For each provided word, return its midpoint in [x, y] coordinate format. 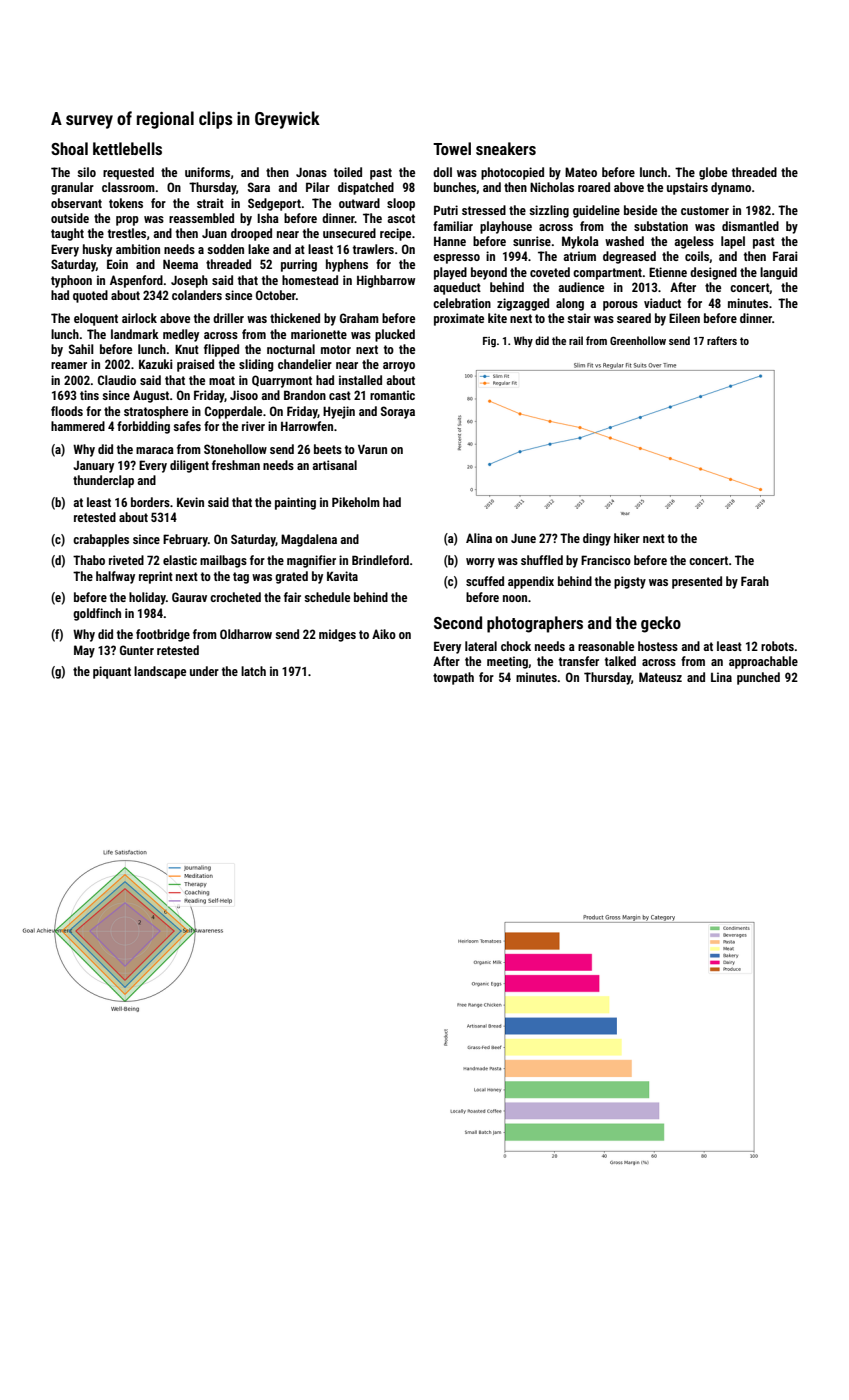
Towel [452, 148]
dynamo [731, 188]
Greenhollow [638, 340]
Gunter [137, 650]
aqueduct [457, 288]
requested [128, 173]
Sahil [81, 349]
